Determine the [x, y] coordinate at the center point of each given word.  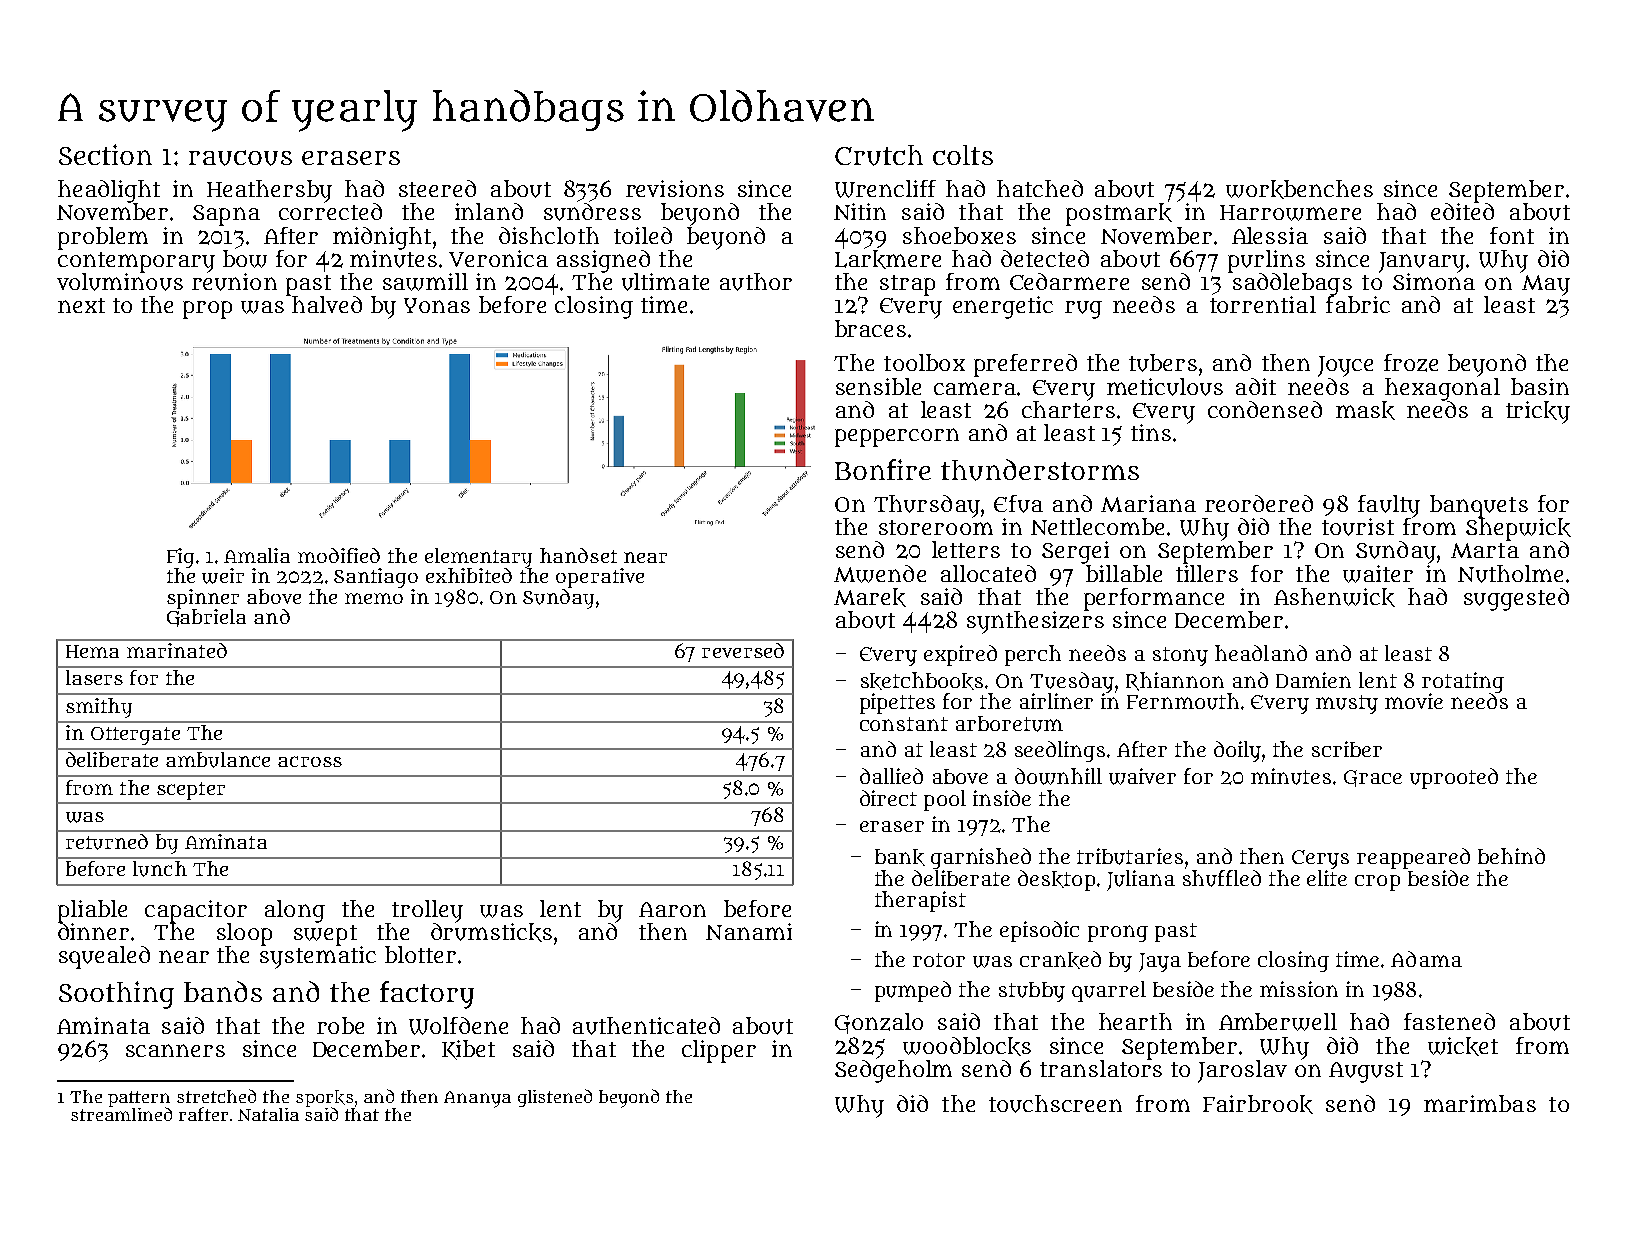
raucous [240, 158]
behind [1511, 856]
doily [1237, 751]
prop [207, 310]
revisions [675, 188]
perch [1033, 655]
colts [963, 155]
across [310, 761]
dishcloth [549, 235]
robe [340, 1025]
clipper [719, 1051]
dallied [891, 776]
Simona [1434, 281]
